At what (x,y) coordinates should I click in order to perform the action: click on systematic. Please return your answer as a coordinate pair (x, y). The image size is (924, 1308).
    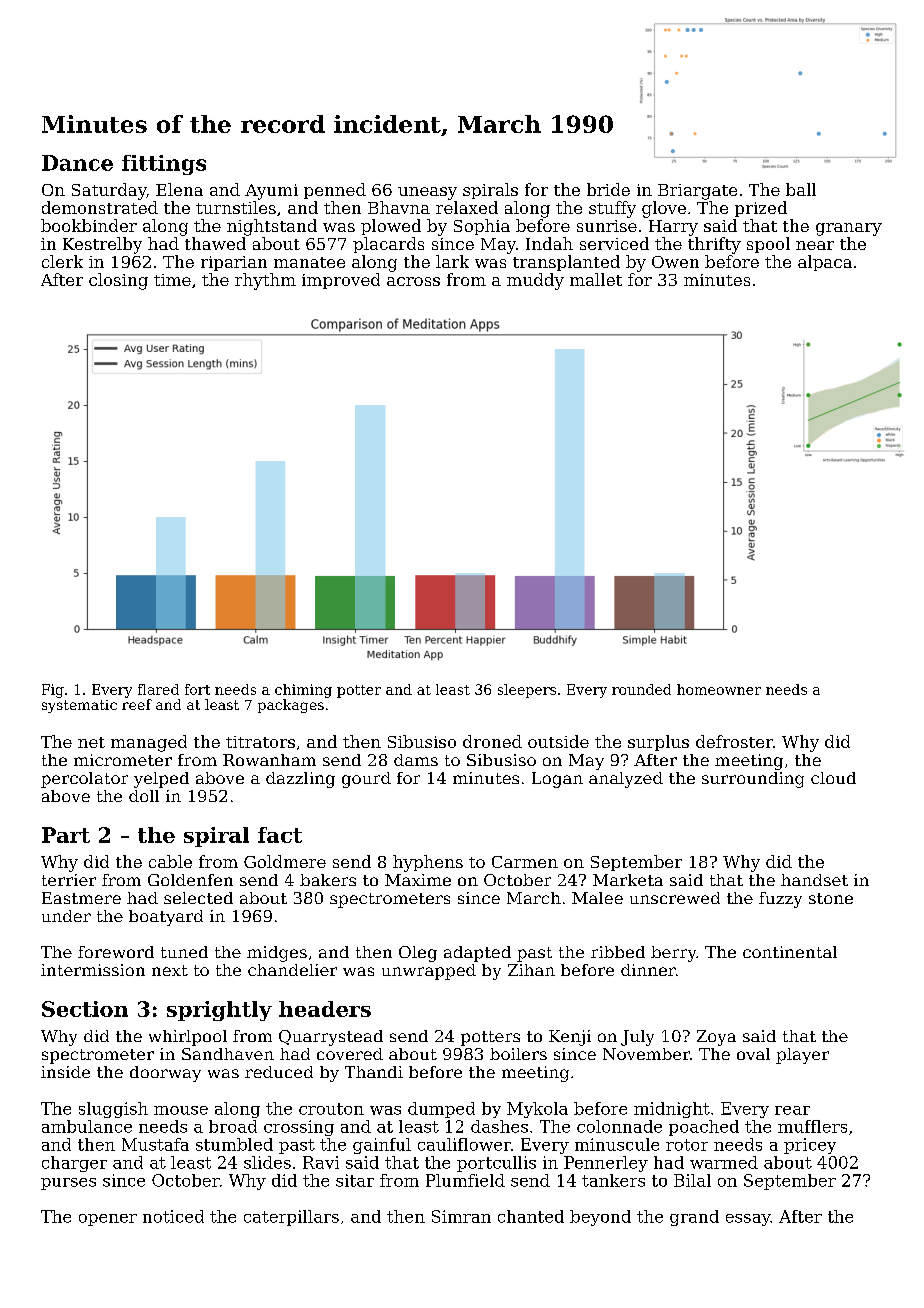
    Looking at the image, I should click on (79, 706).
